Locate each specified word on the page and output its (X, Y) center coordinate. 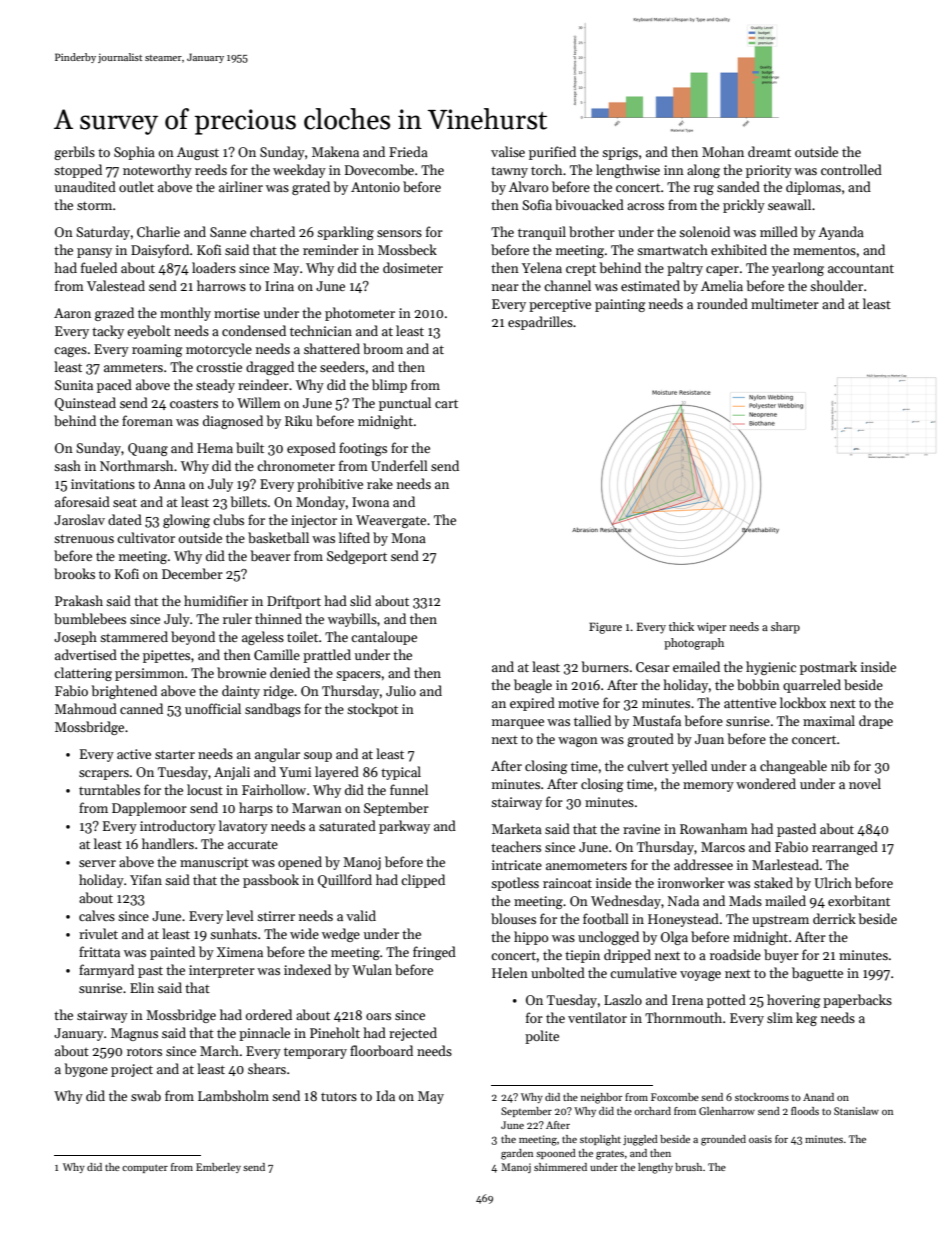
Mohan (723, 151)
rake (380, 483)
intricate (517, 865)
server (97, 863)
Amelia (722, 285)
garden (517, 1154)
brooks (74, 573)
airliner (241, 186)
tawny (509, 172)
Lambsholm (233, 1095)
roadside (735, 954)
